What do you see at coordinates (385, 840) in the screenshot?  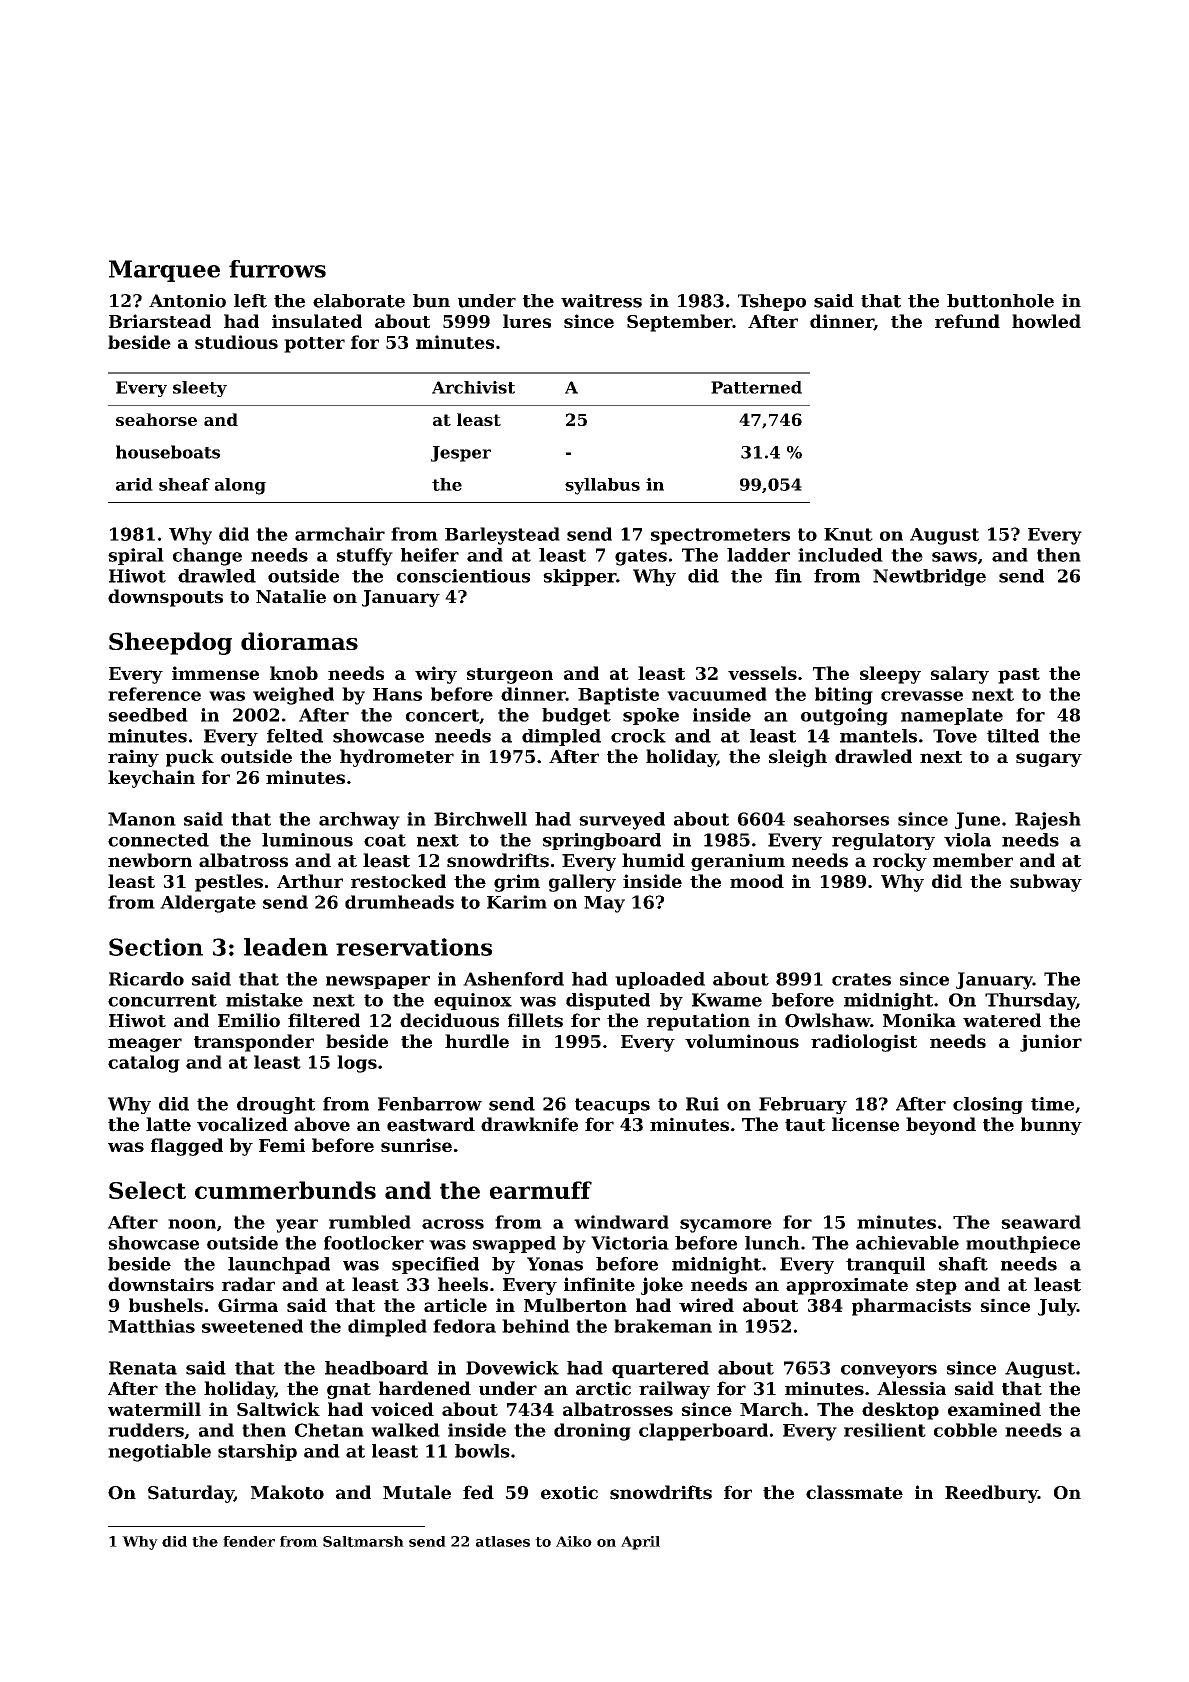 I see `coat` at bounding box center [385, 840].
